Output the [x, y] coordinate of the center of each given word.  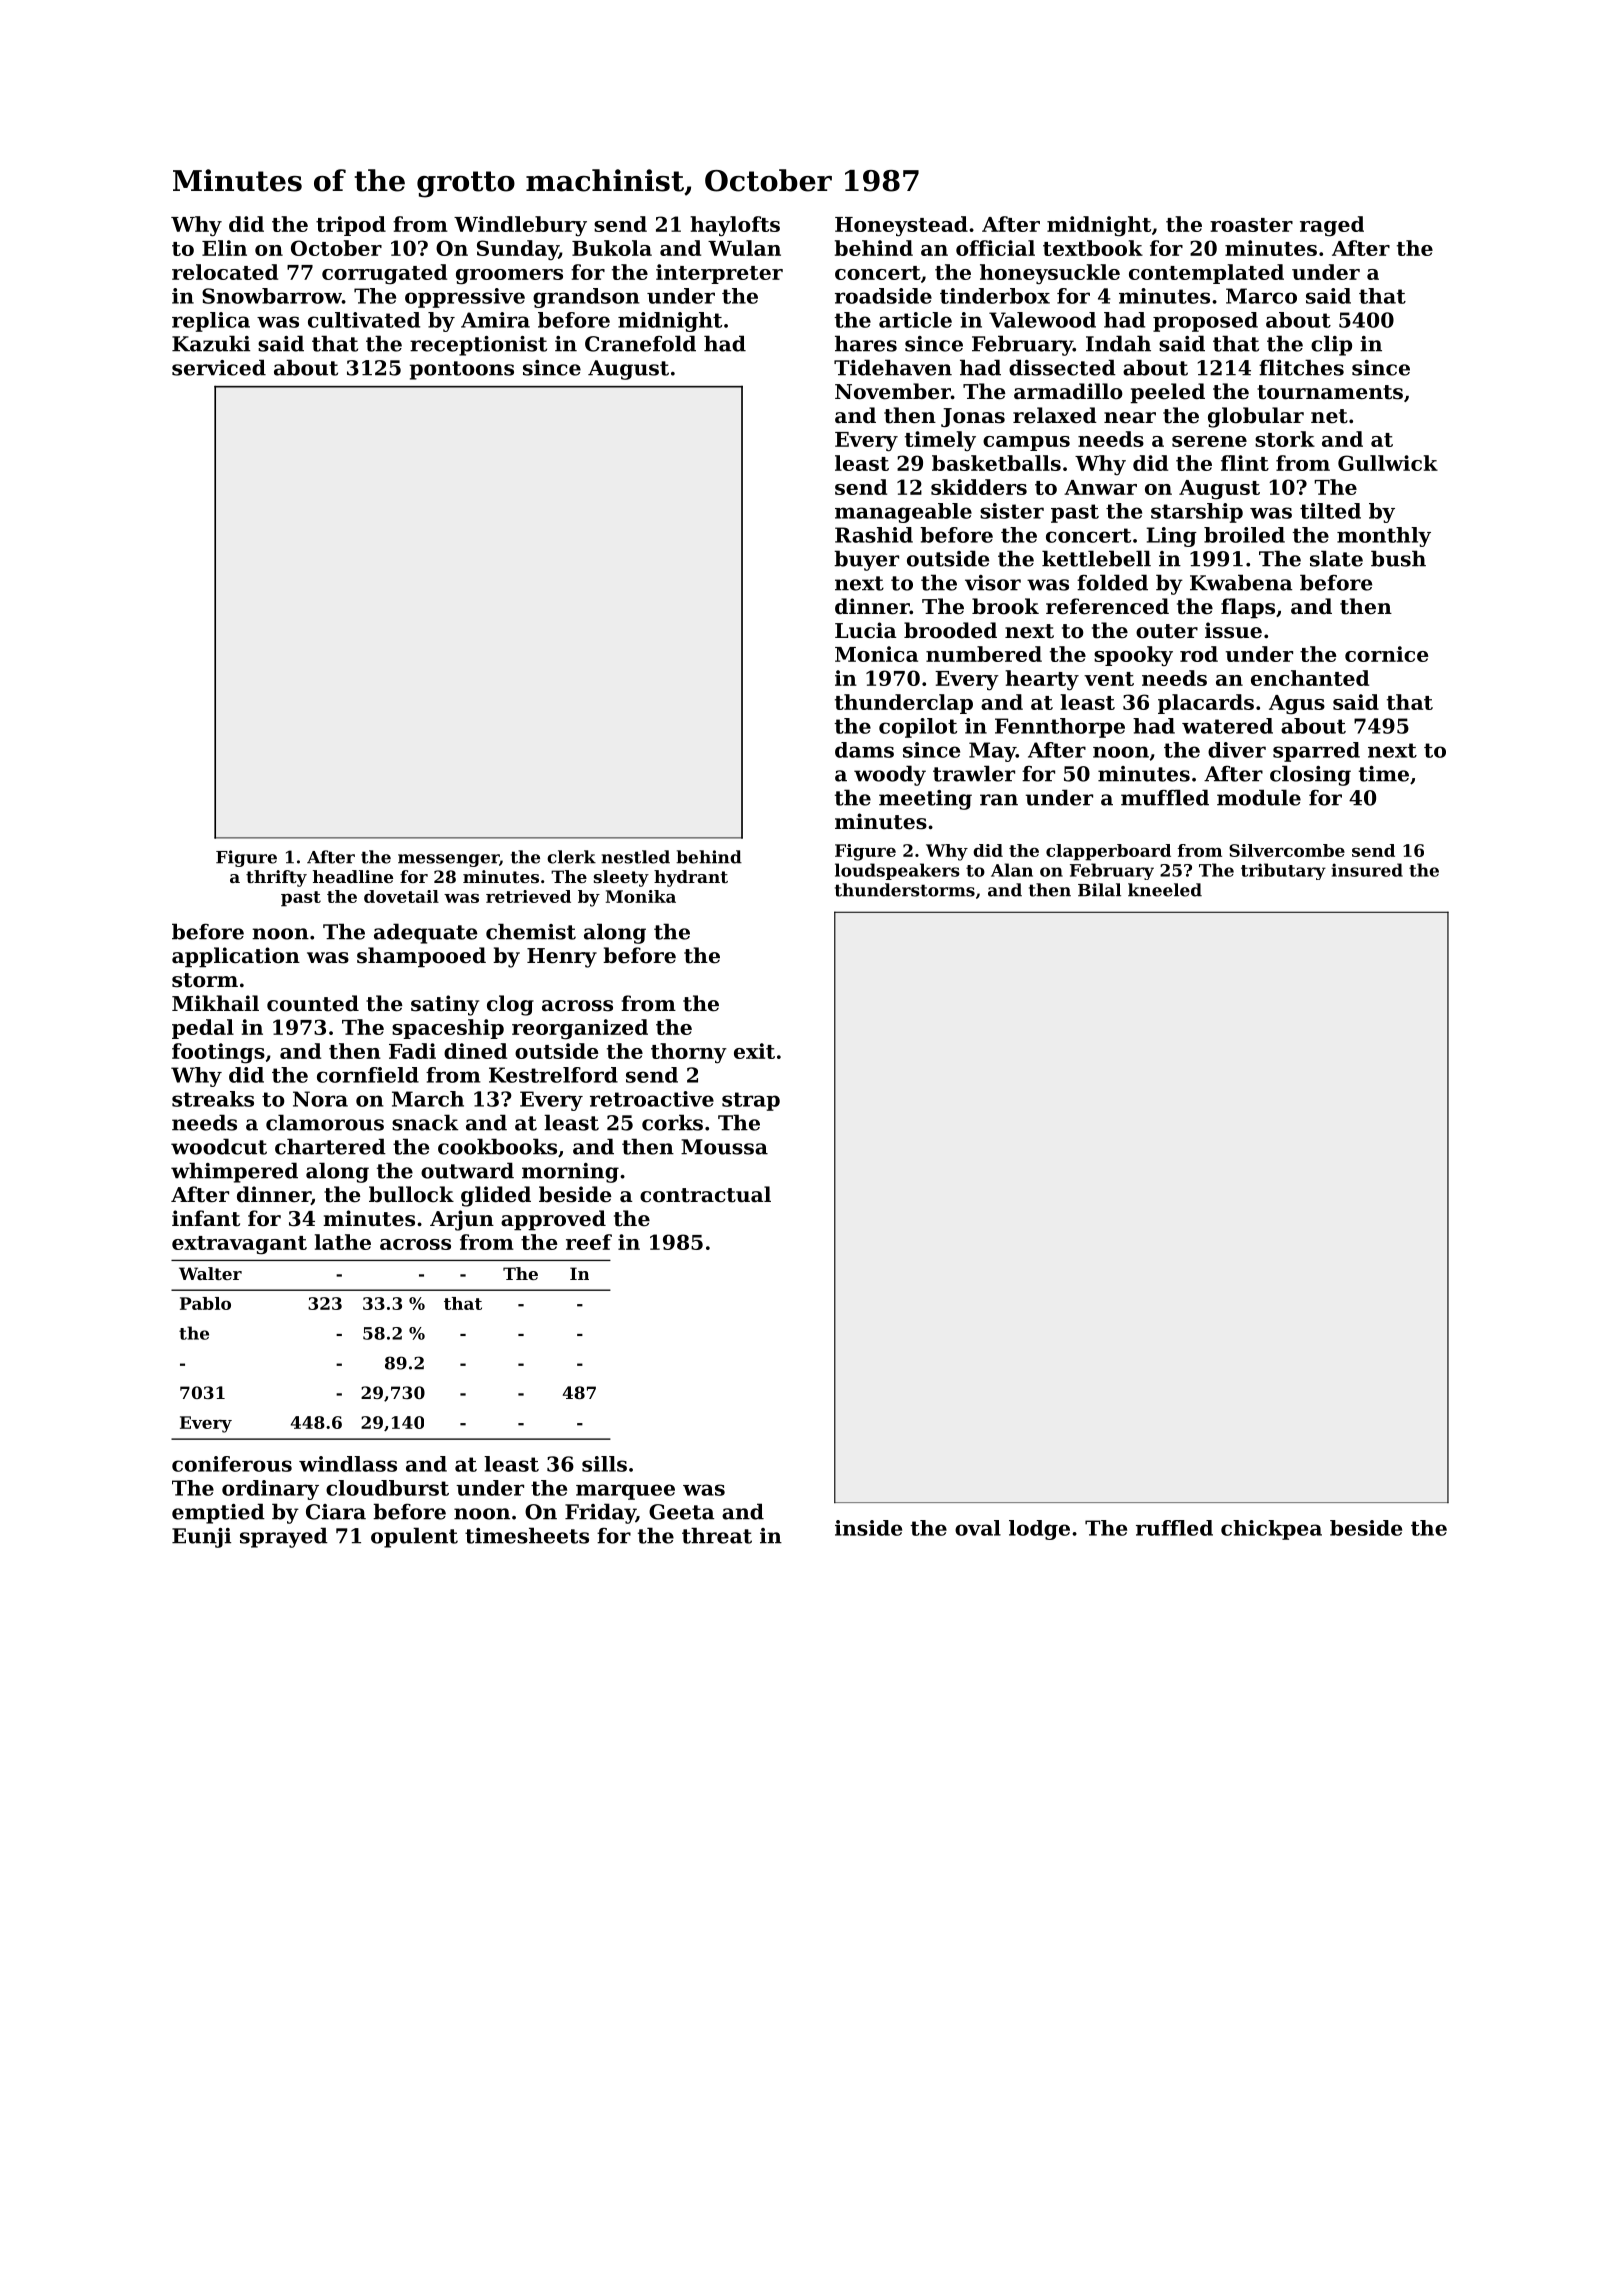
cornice [1387, 654]
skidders [979, 487]
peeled [1167, 393]
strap [751, 1101]
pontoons [462, 370]
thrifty [276, 878]
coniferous [232, 1464]
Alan [1012, 870]
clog [510, 1005]
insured [1367, 870]
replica [211, 322]
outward [467, 1170]
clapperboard [1108, 852]
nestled [635, 857]
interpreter [719, 274]
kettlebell [1096, 558]
